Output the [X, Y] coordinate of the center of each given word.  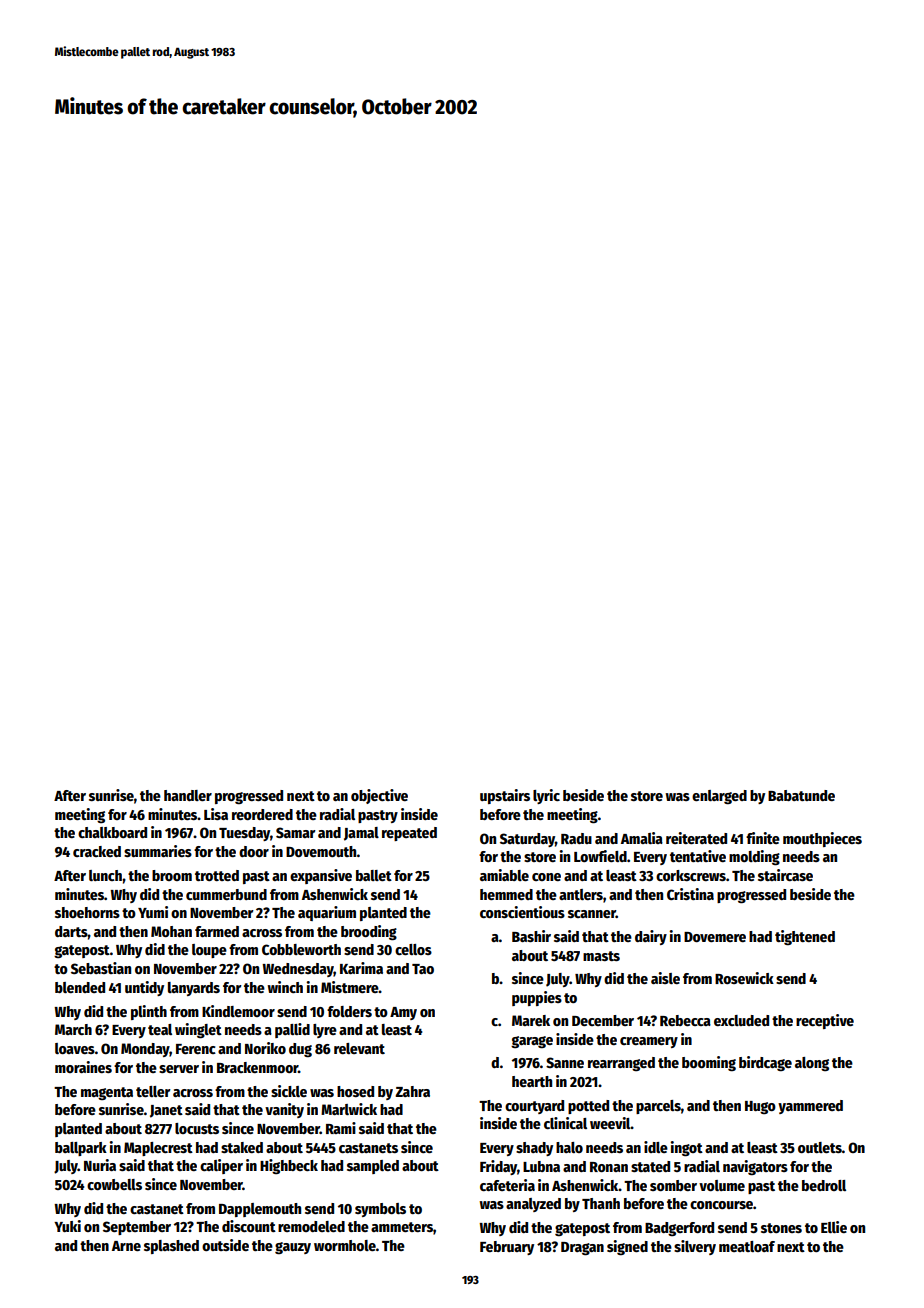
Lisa [216, 814]
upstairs [505, 796]
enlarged [719, 797]
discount [249, 1226]
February [507, 1248]
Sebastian [101, 968]
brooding [369, 933]
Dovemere [715, 937]
